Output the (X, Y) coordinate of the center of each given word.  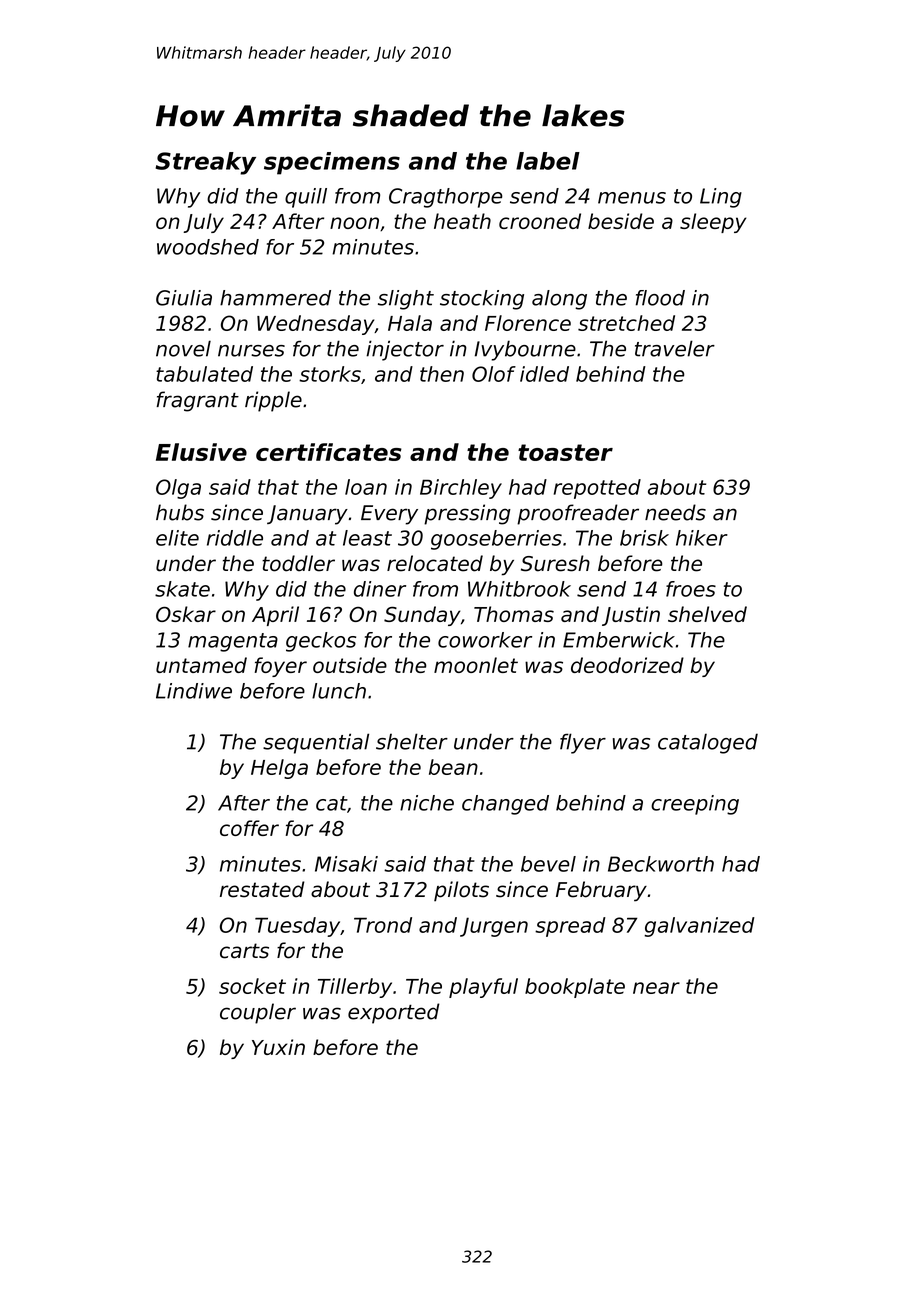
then (442, 374)
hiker (702, 538)
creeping (695, 805)
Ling (721, 198)
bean (453, 767)
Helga (279, 769)
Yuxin (278, 1047)
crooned (540, 221)
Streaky (206, 163)
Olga (178, 489)
